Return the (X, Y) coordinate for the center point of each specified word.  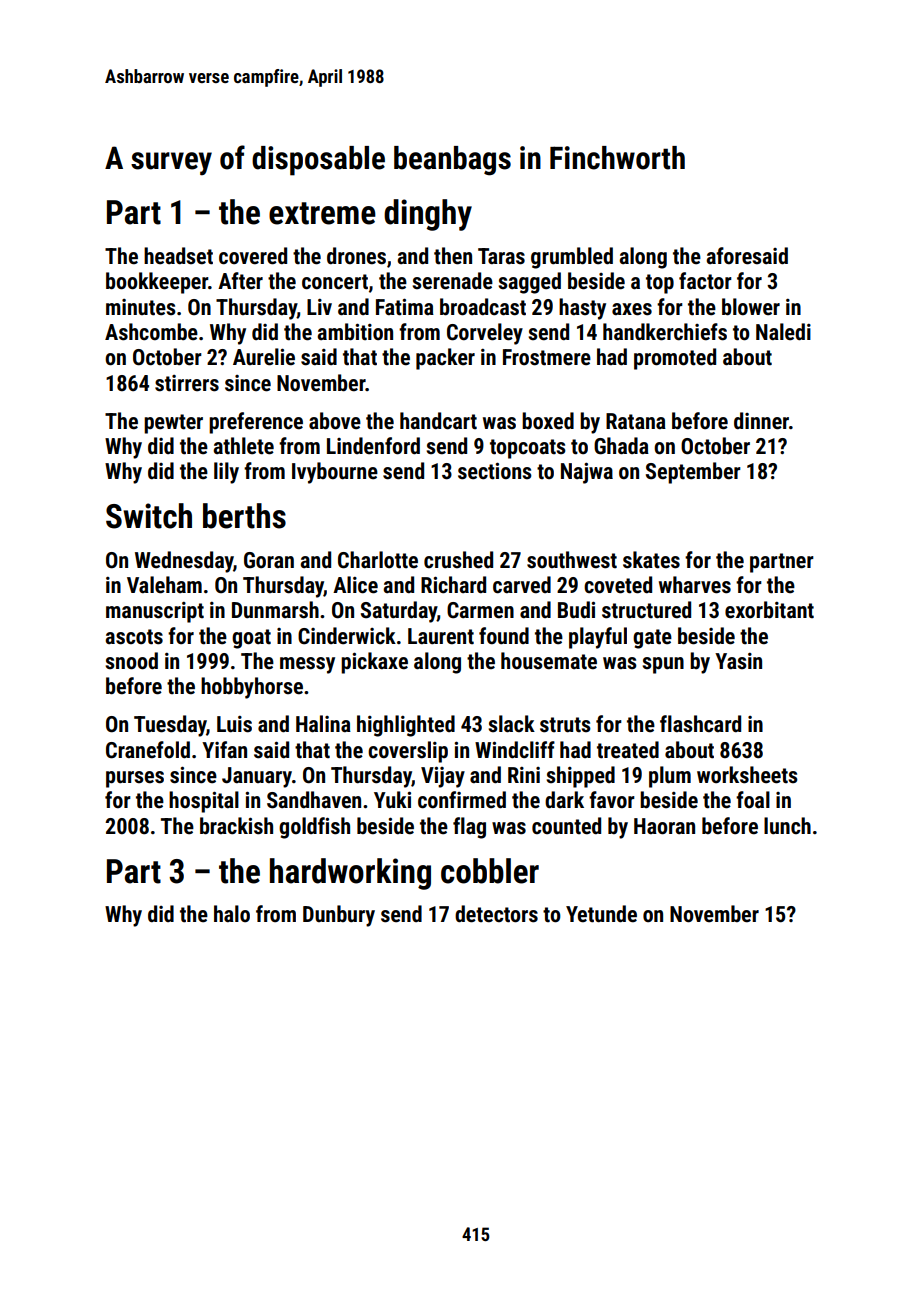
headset (178, 256)
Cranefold (148, 750)
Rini (524, 775)
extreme (322, 213)
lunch (787, 826)
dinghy (428, 215)
